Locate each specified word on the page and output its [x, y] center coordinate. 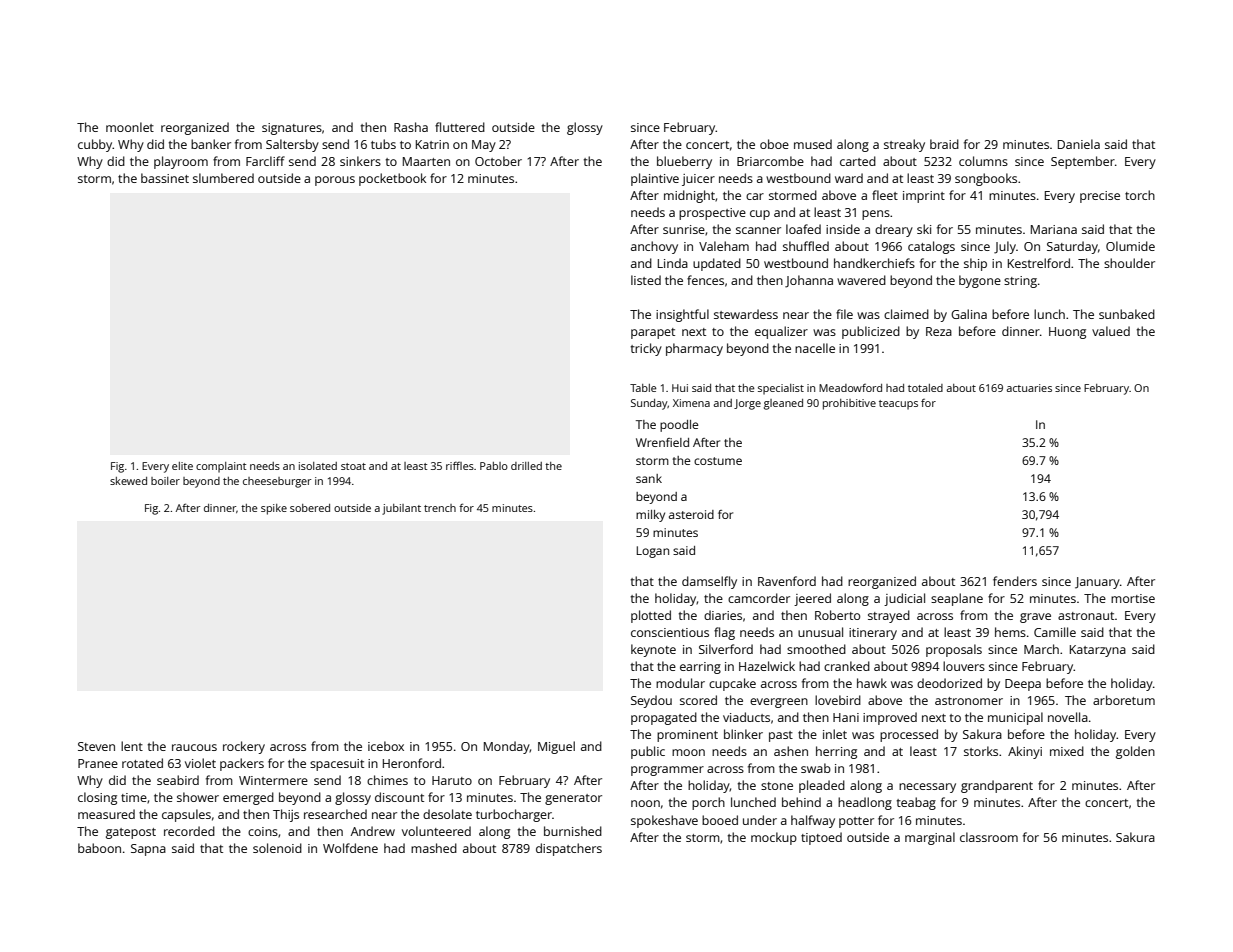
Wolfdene [350, 848]
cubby [95, 145]
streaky [904, 145]
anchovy [654, 247]
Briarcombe [770, 161]
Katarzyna [1098, 651]
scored [698, 700]
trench [440, 508]
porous [335, 181]
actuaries [1029, 388]
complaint [221, 467]
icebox [386, 746]
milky [650, 516]
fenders [1015, 581]
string [1020, 282]
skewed [128, 481]
